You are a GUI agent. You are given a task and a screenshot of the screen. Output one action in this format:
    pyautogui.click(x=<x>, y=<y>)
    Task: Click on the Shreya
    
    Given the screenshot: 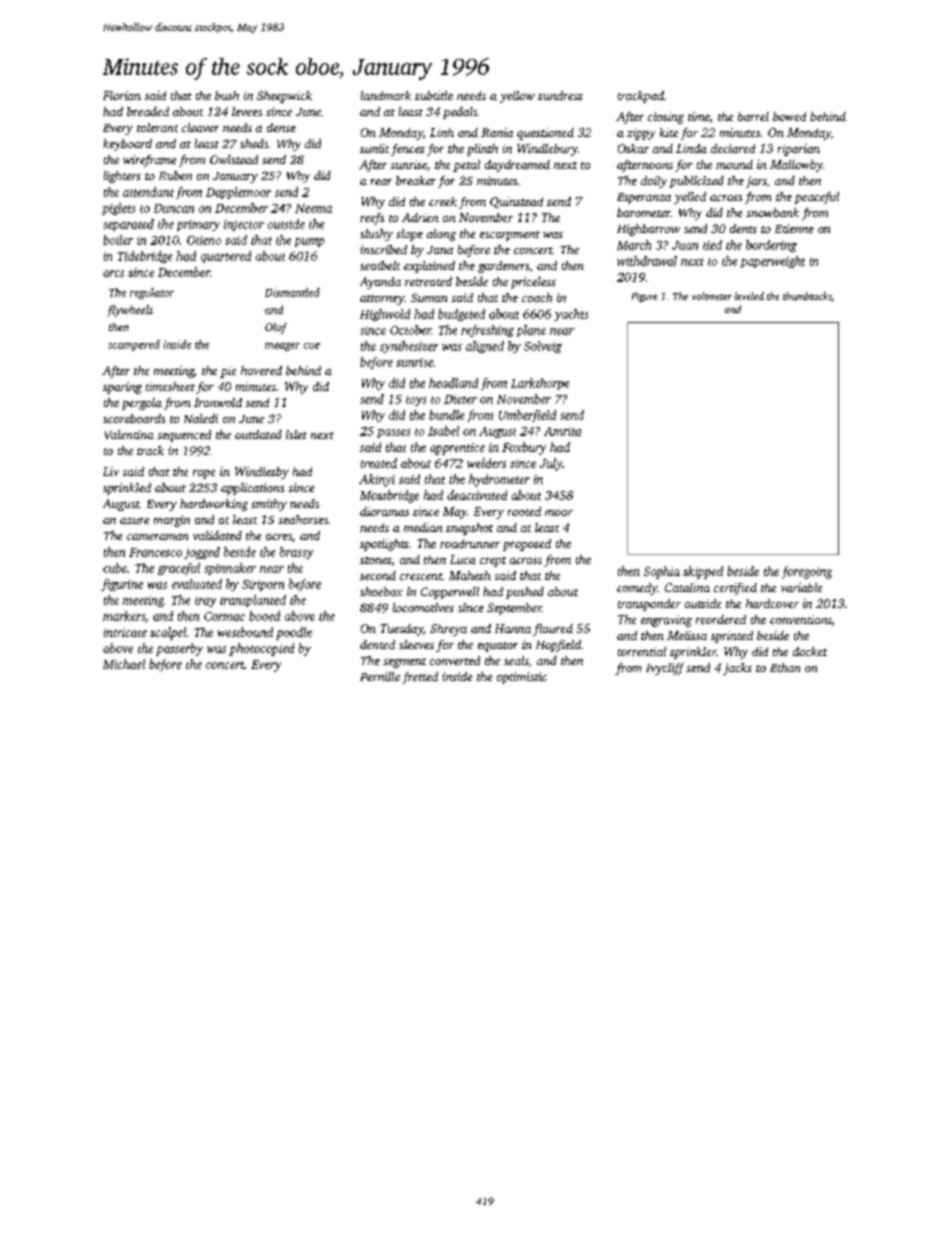 What is the action you would take?
    pyautogui.click(x=448, y=630)
